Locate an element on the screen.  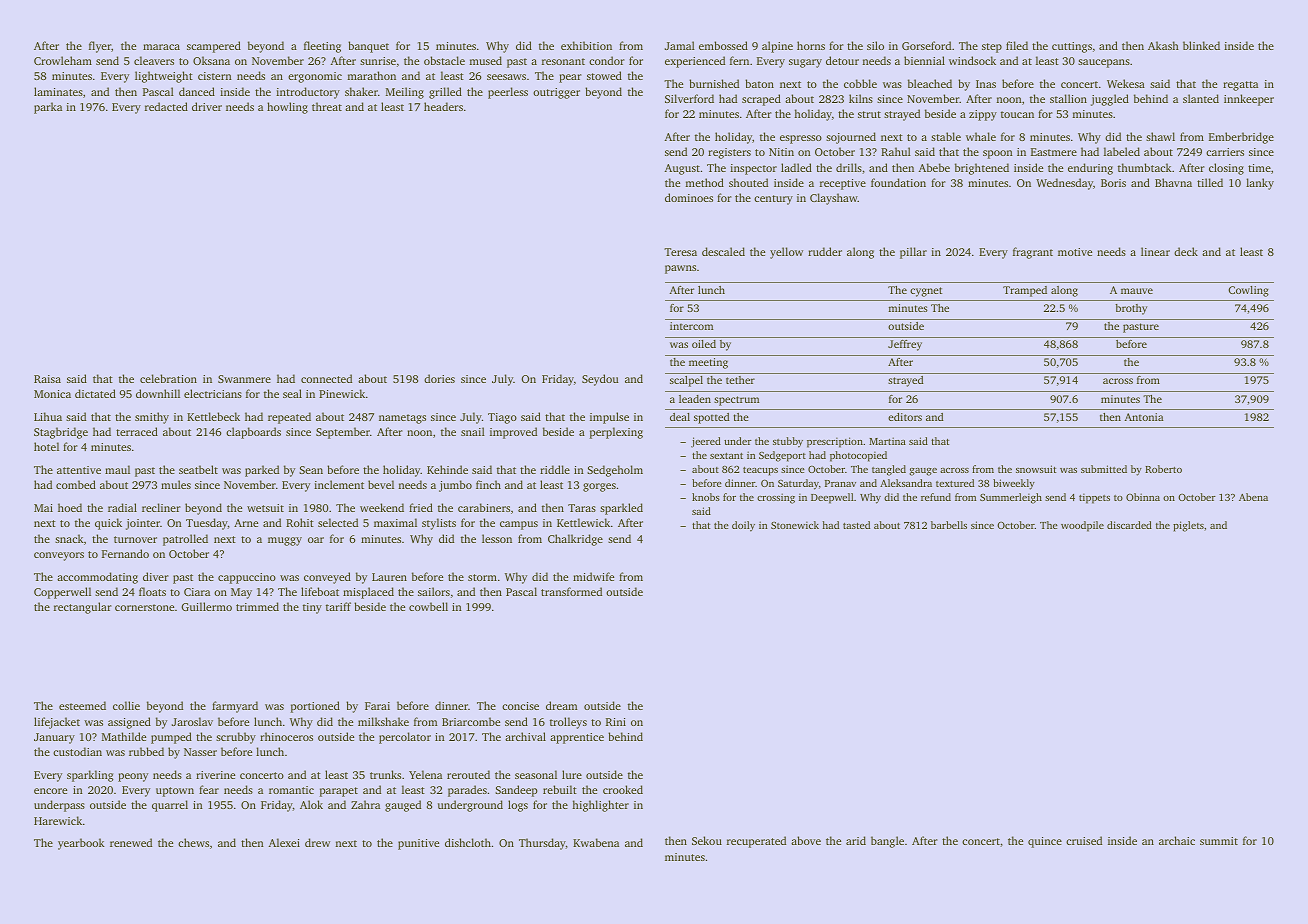
deal is located at coordinates (680, 417).
